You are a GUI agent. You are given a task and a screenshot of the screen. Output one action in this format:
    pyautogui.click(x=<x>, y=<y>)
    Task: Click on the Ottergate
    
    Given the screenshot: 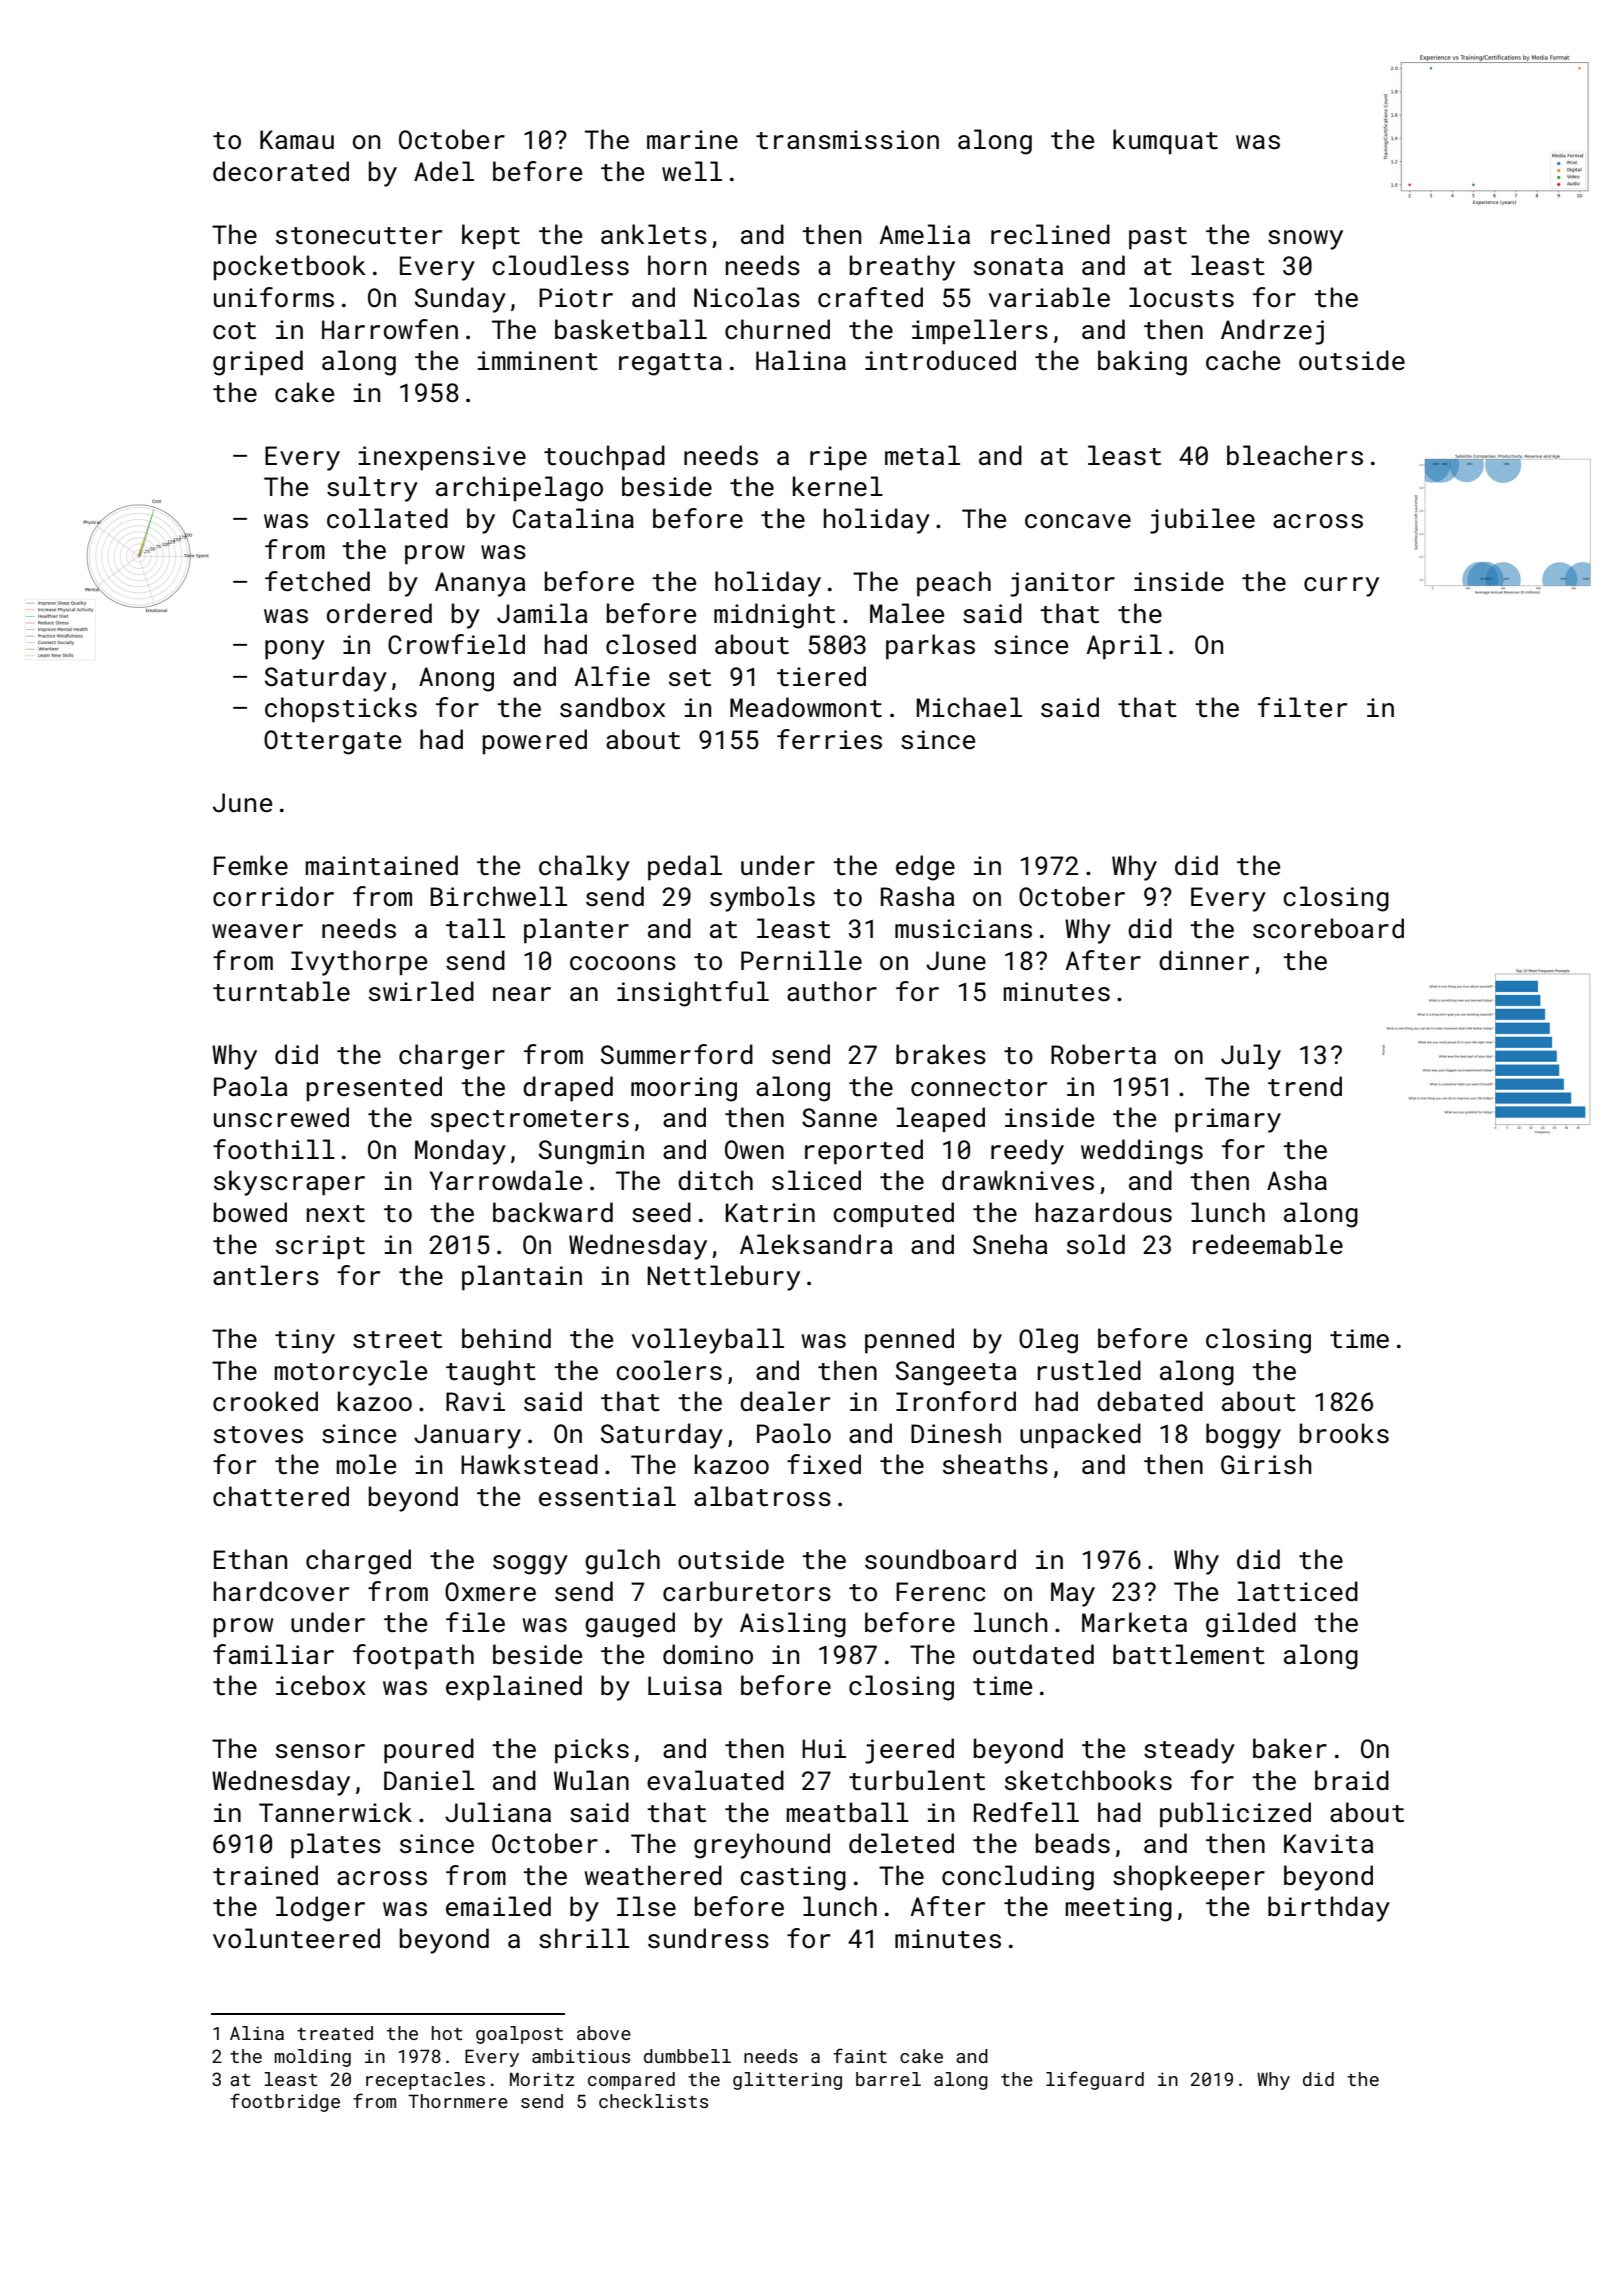 What is the action you would take?
    pyautogui.click(x=332, y=742)
